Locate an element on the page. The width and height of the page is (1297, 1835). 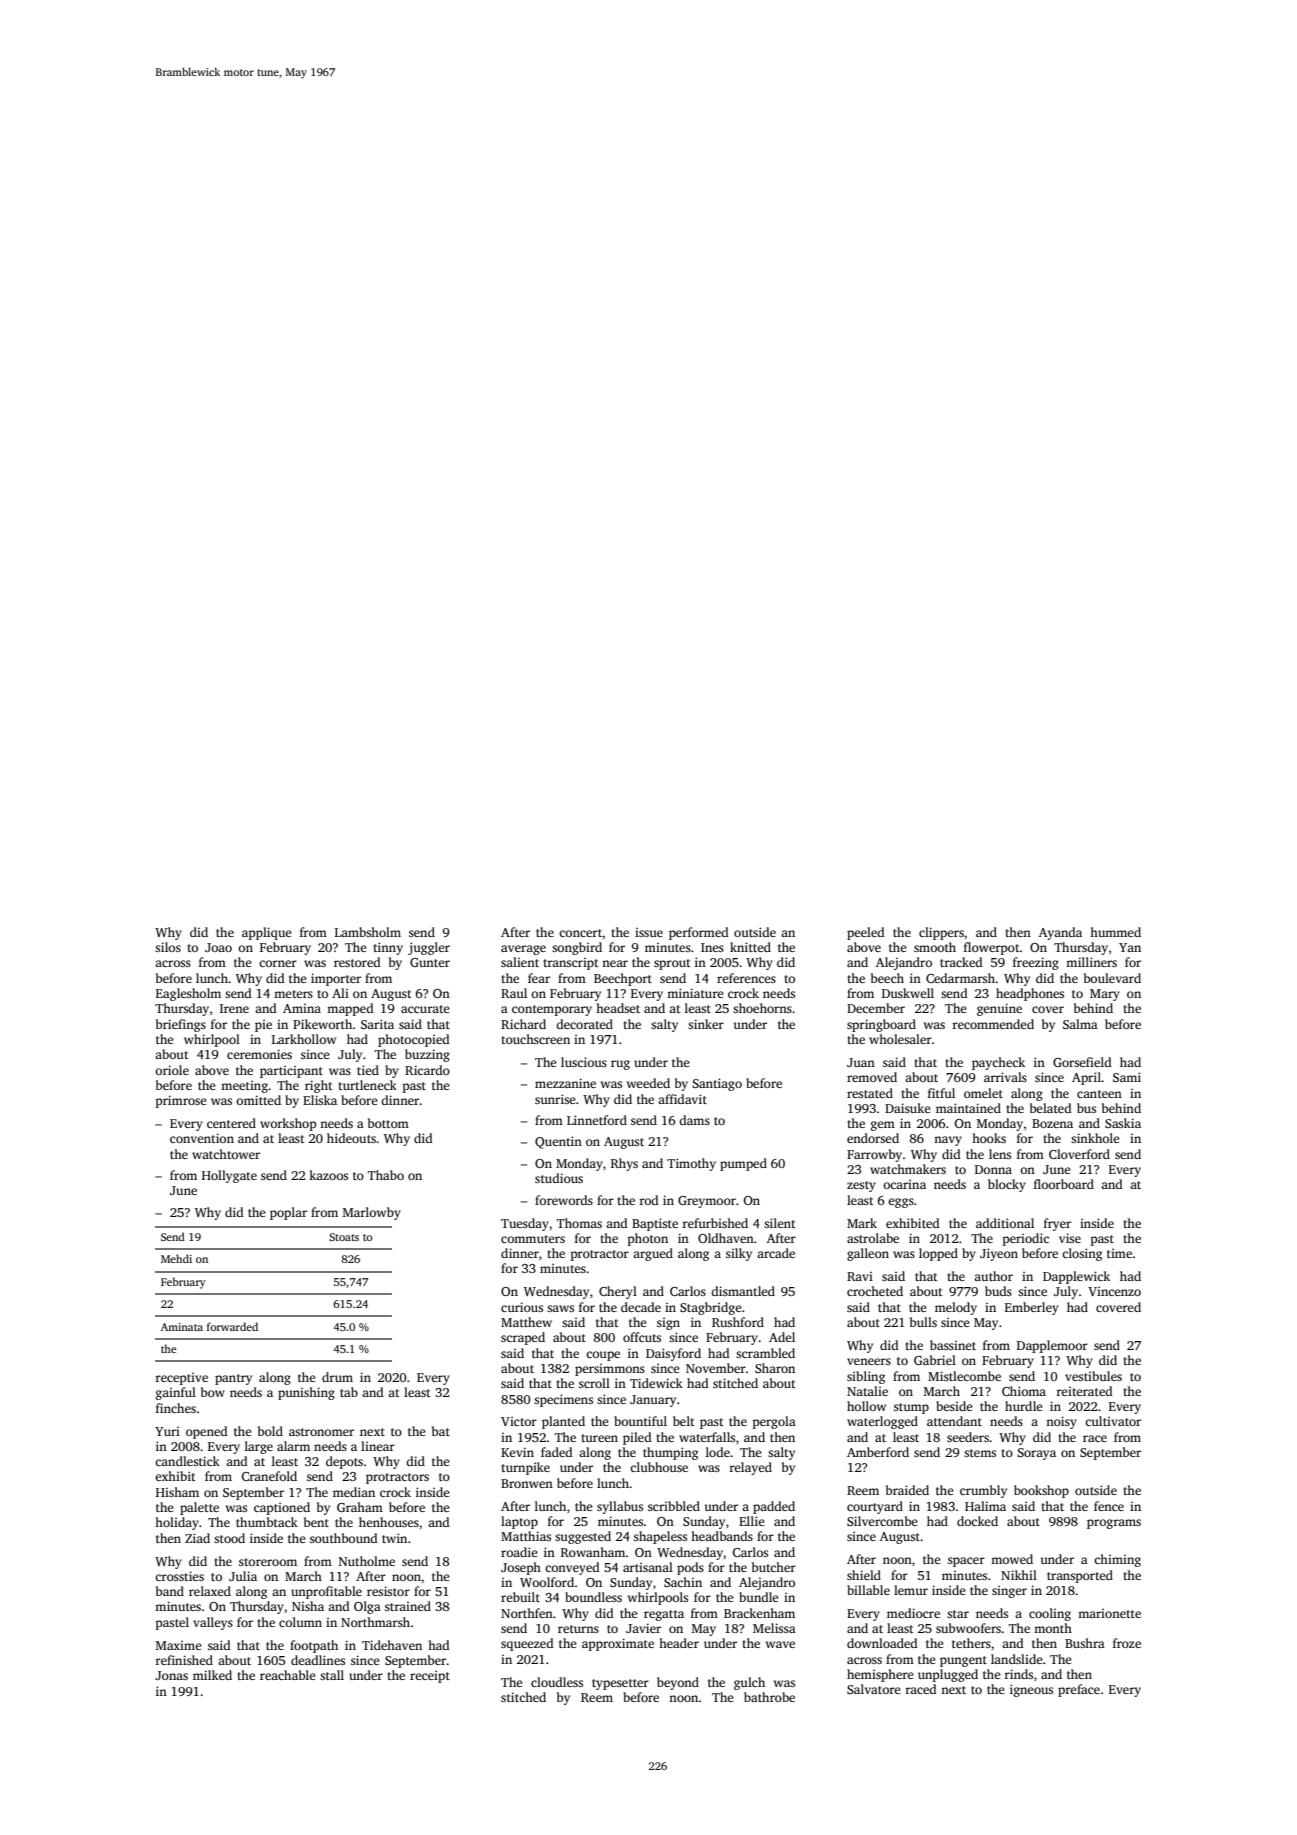
applique is located at coordinates (267, 933).
